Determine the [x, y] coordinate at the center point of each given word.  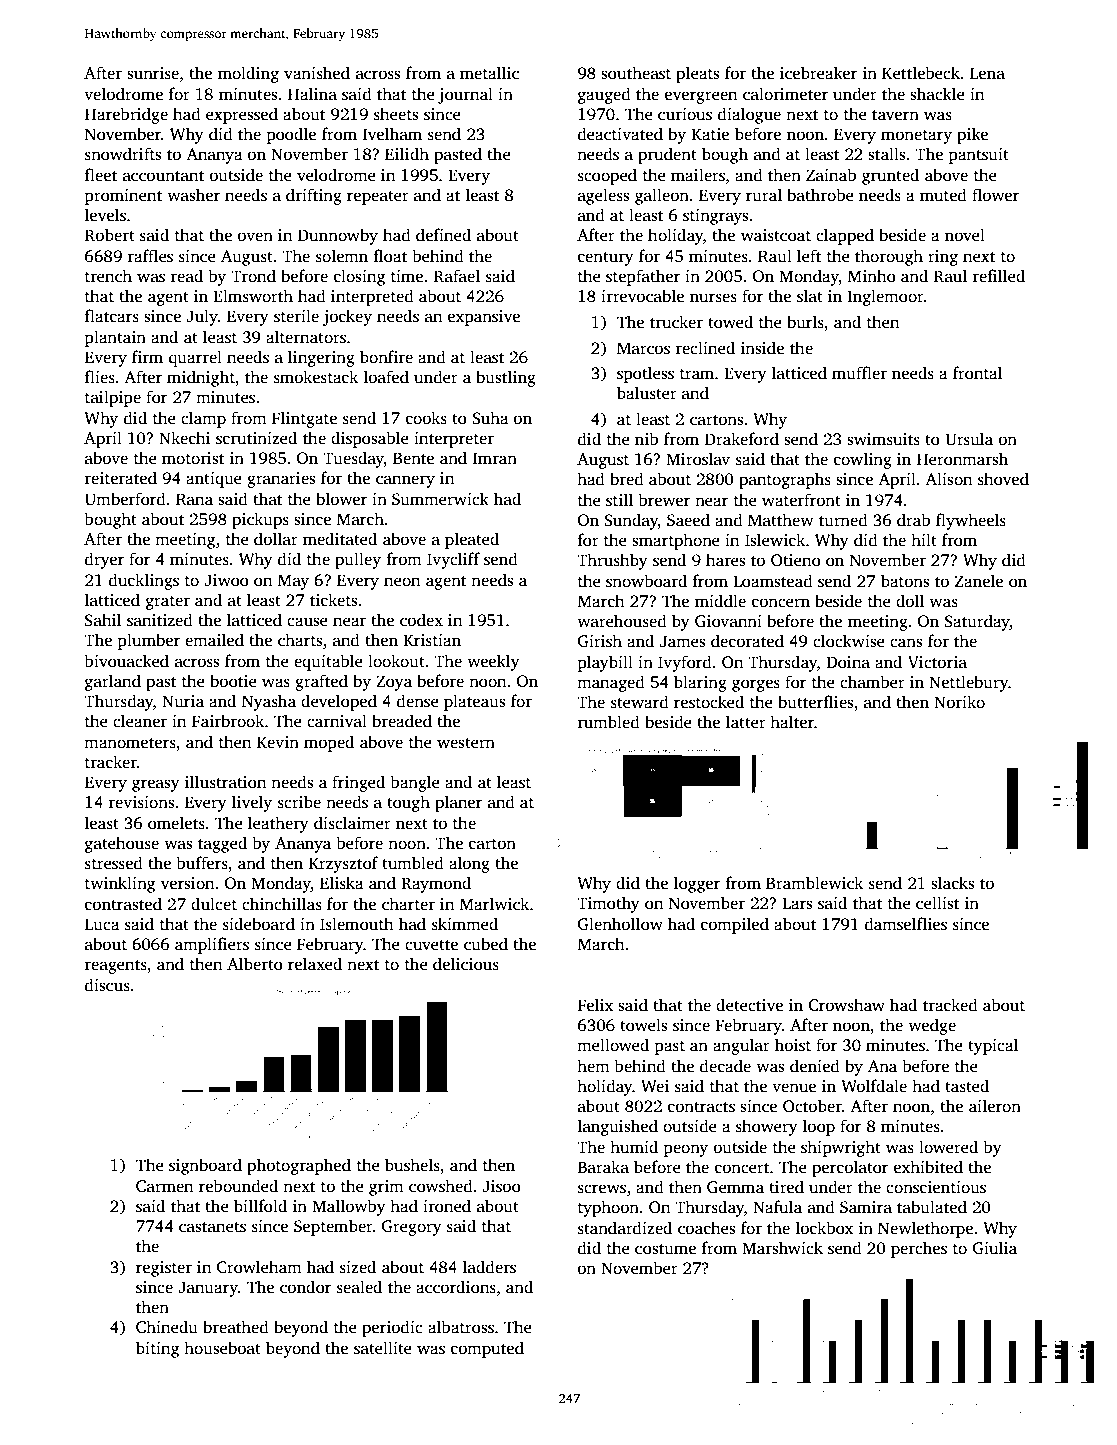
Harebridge [126, 115]
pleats [697, 74]
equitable [328, 662]
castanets [212, 1227]
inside [762, 348]
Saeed [688, 520]
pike [972, 135]
